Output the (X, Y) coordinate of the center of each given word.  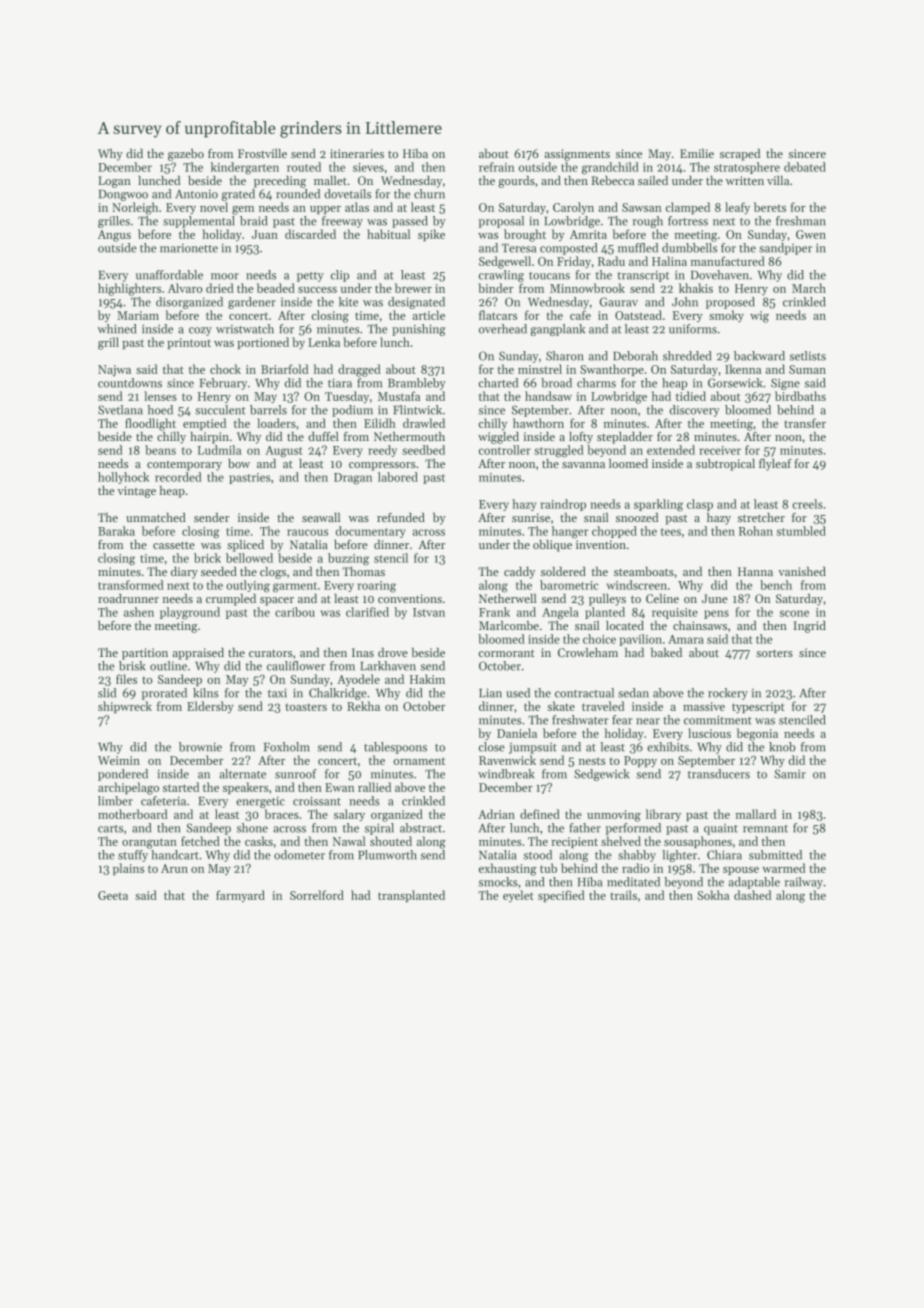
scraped (740, 155)
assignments (577, 155)
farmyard (240, 896)
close (492, 747)
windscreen (636, 585)
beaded (276, 288)
